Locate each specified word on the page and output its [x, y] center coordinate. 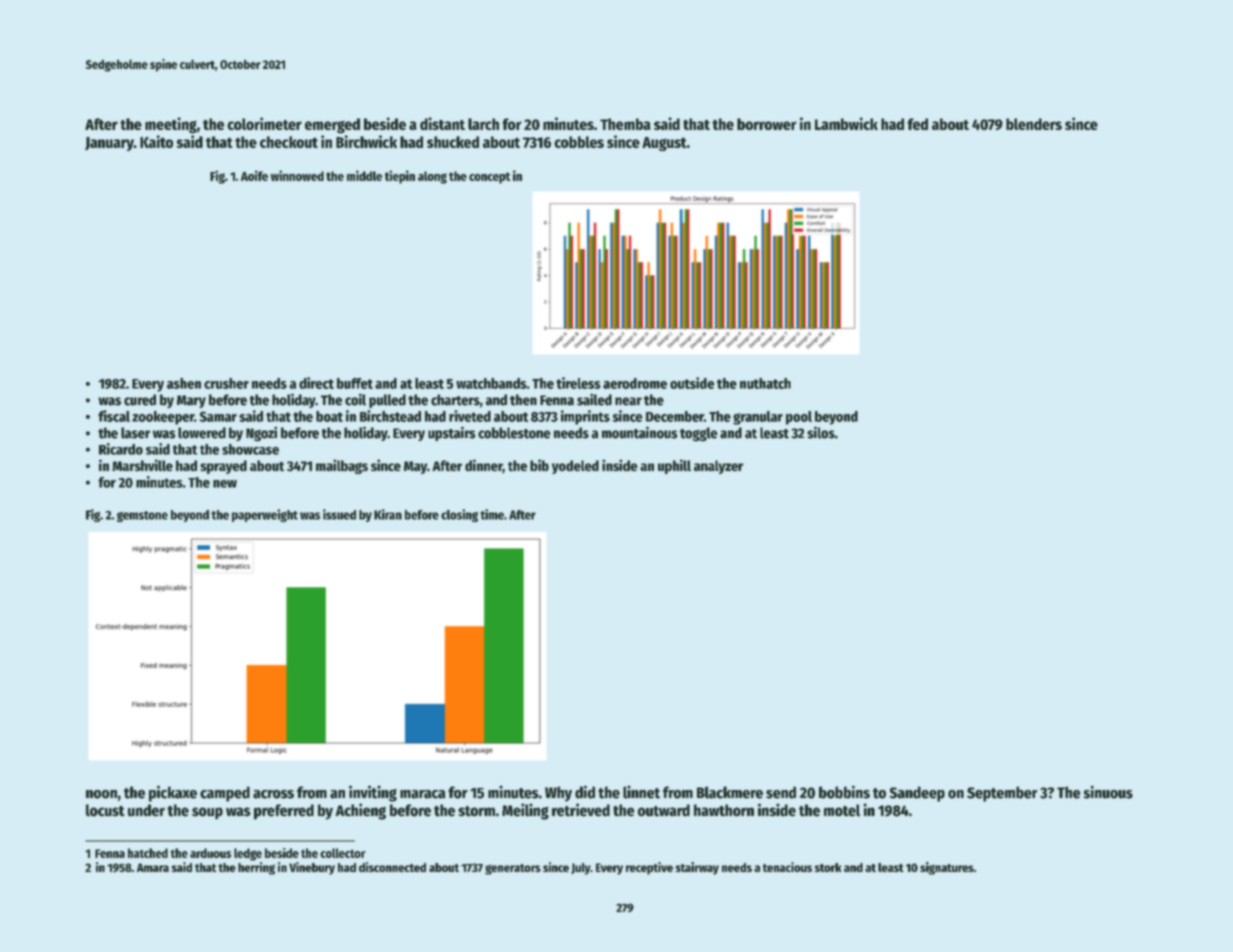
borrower [767, 124]
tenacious [787, 867]
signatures [947, 868]
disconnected [392, 867]
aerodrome [635, 383]
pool [799, 418]
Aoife [254, 175]
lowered [202, 433]
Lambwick [846, 123]
